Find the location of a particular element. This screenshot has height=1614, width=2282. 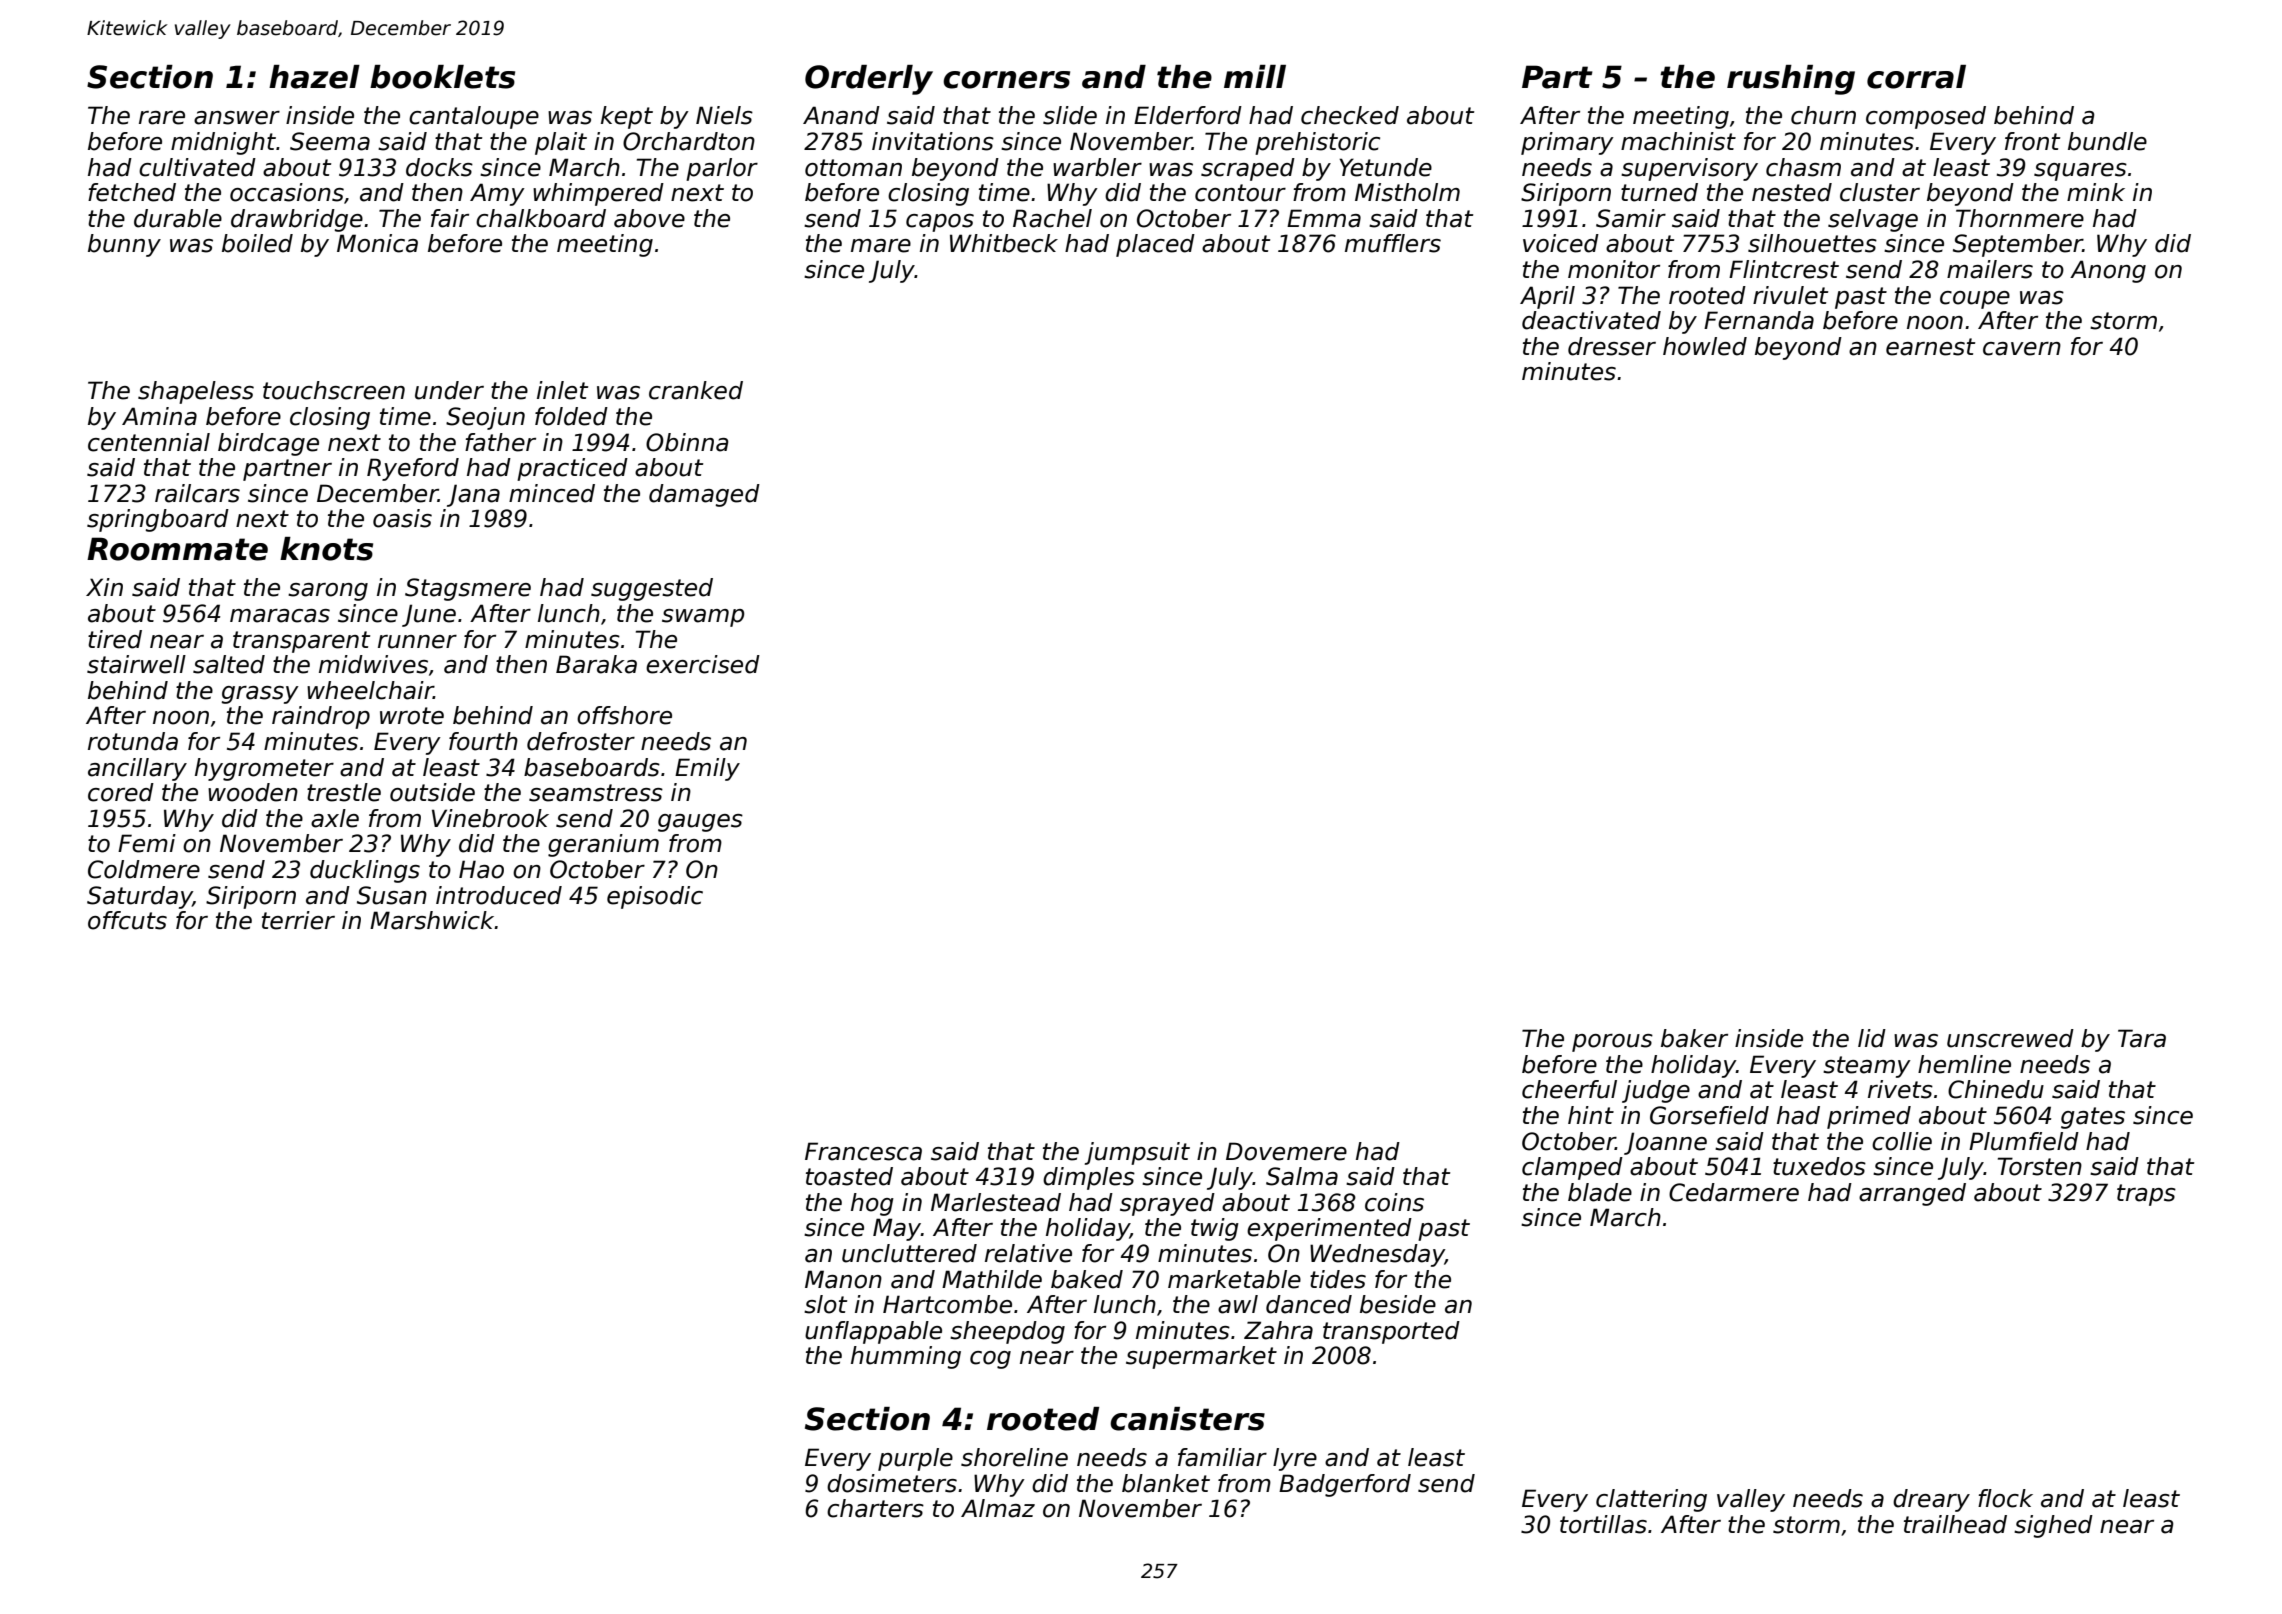

rushing is located at coordinates (1791, 80).
